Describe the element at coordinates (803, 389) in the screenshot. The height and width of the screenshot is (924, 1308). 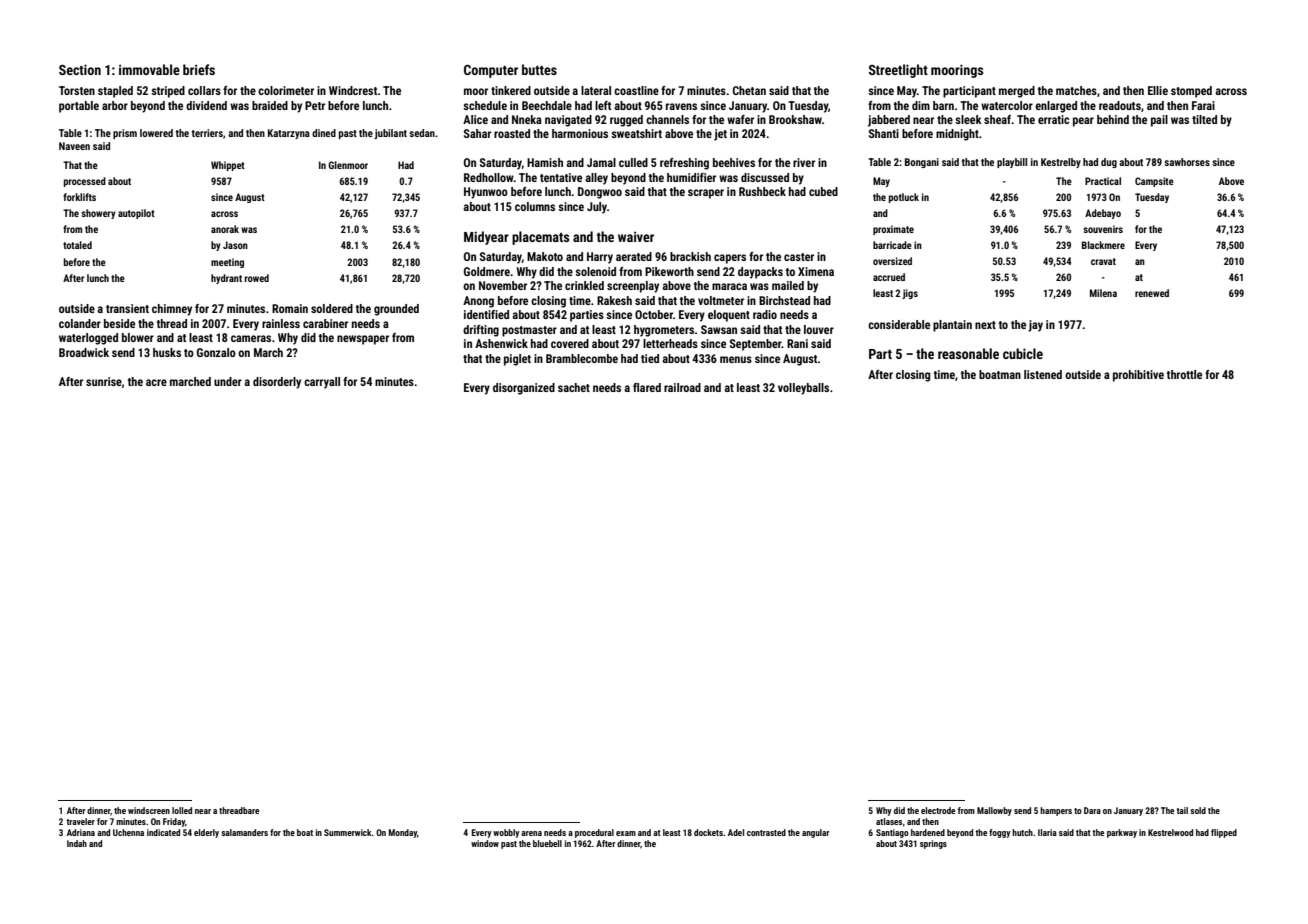
I see `volleyballs` at that location.
